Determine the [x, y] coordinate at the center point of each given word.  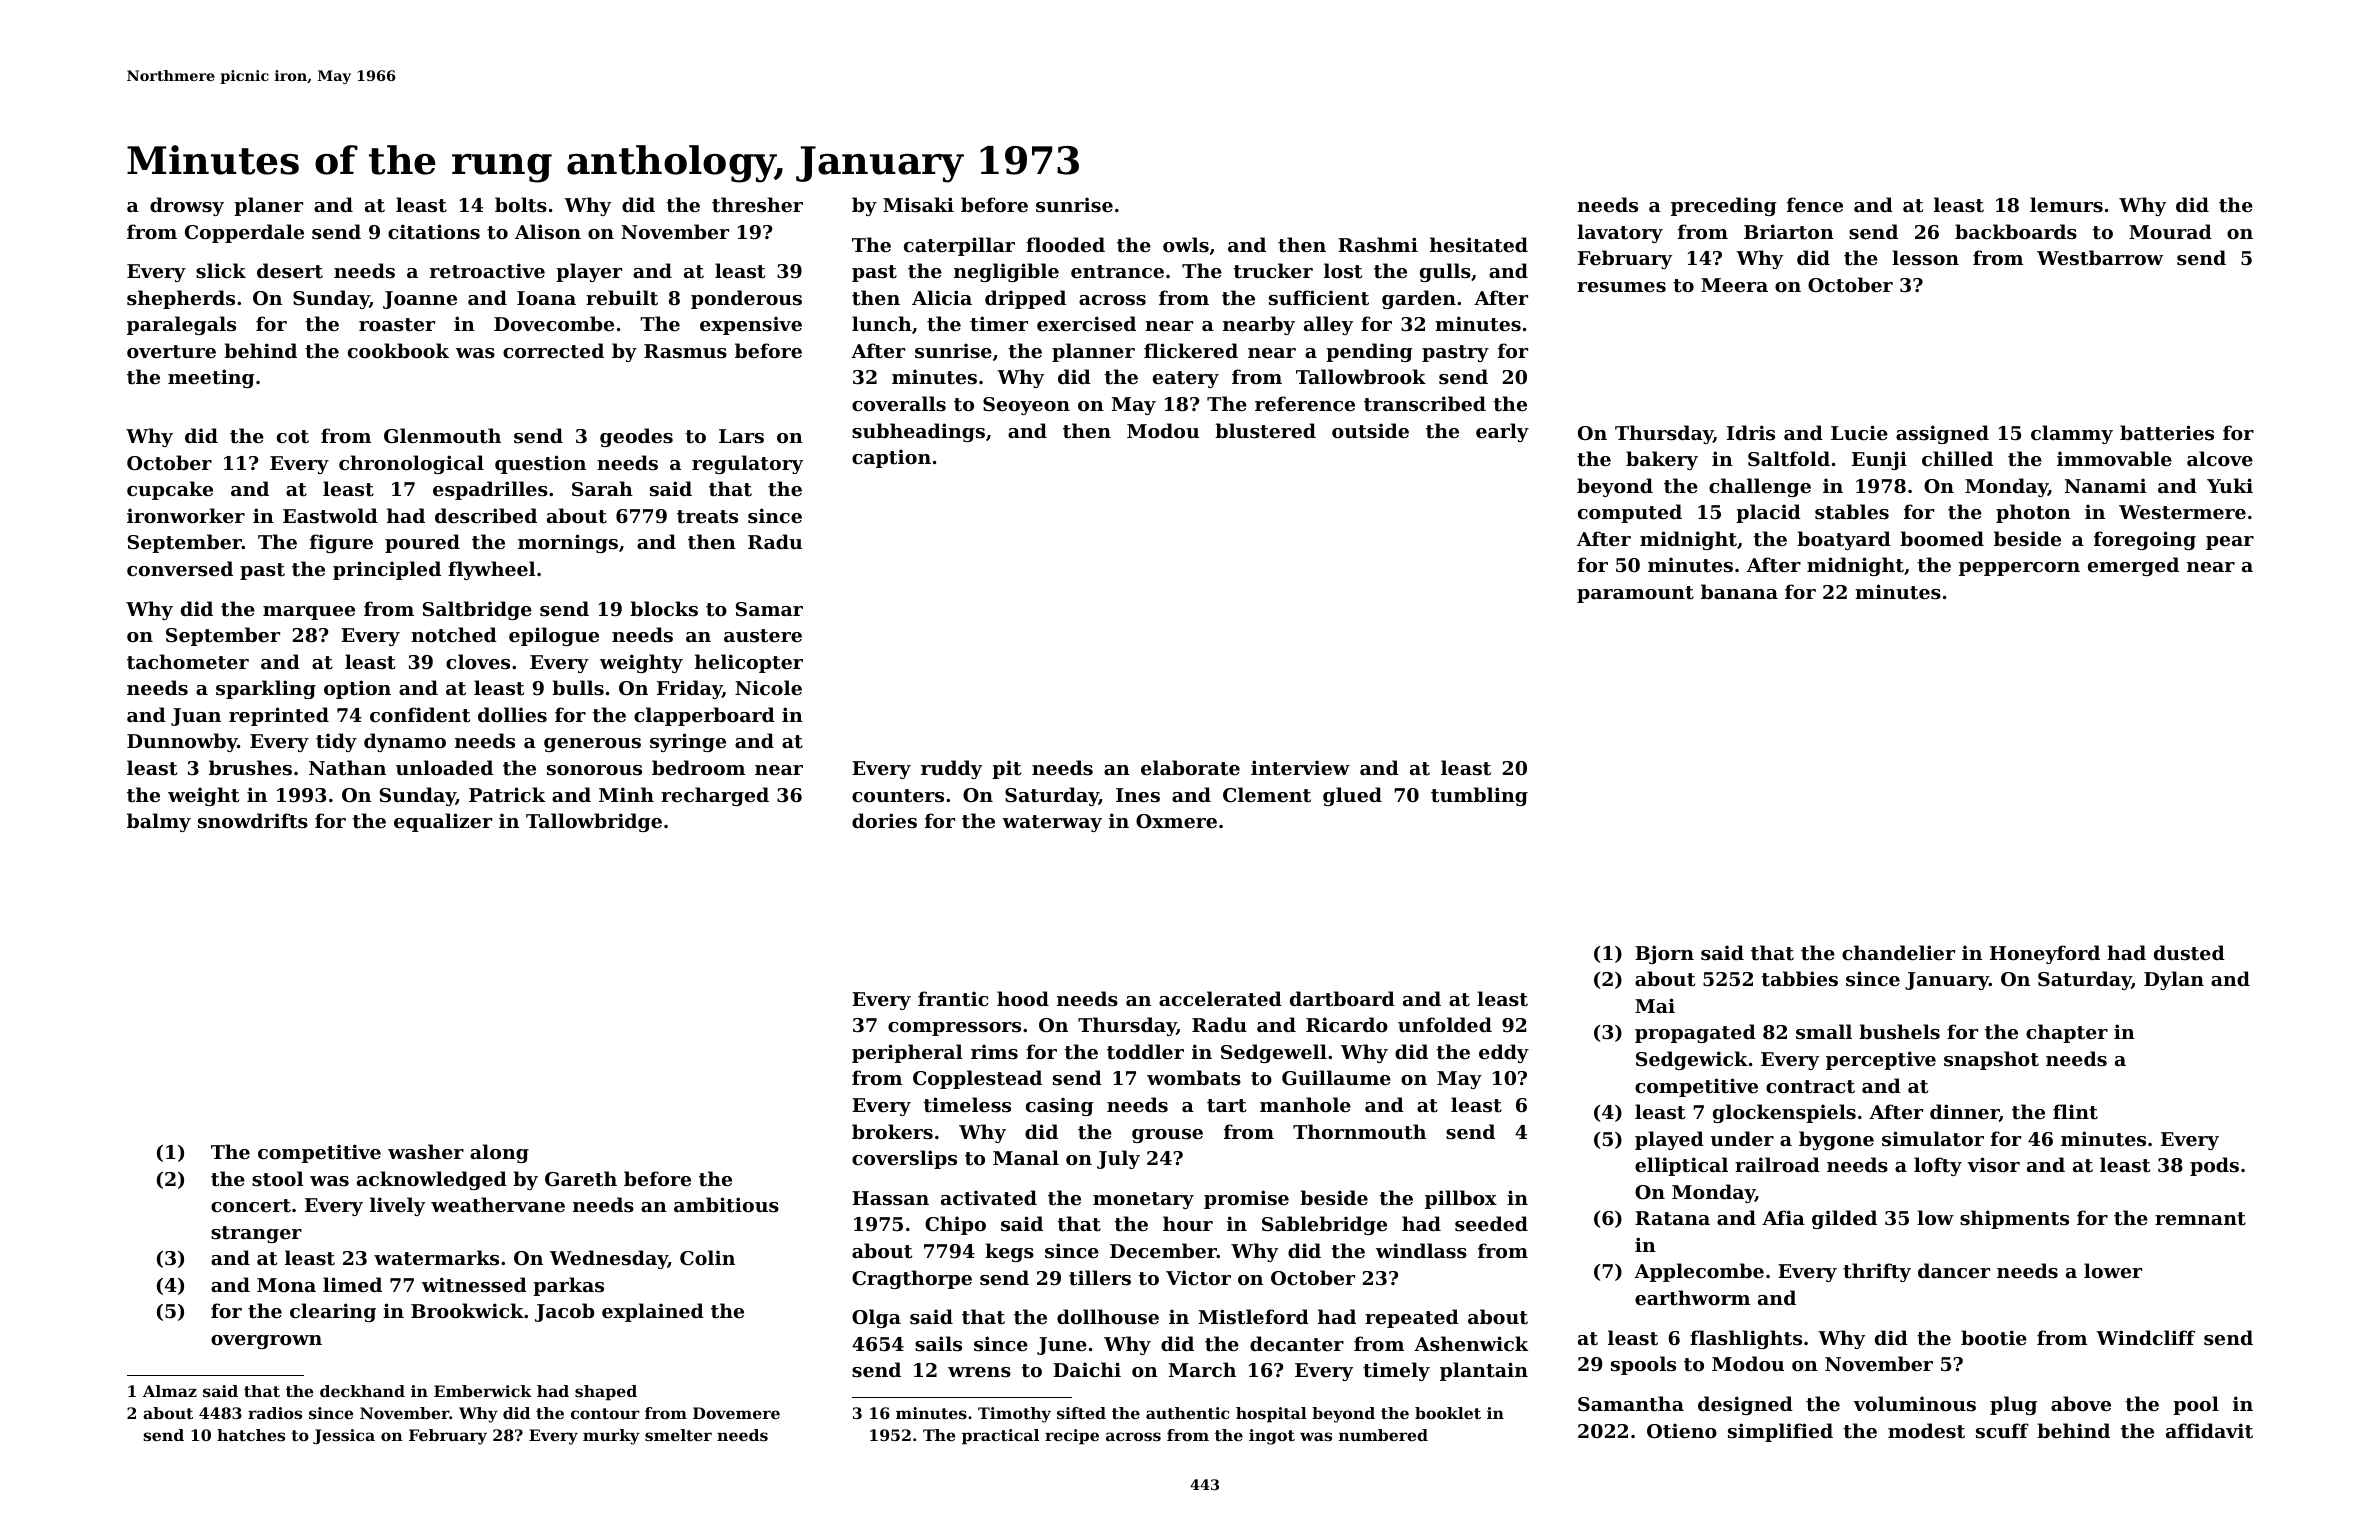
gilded [1844, 1219]
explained [653, 1312]
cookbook [398, 350]
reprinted [279, 716]
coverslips [904, 1159]
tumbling [1479, 796]
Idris [1751, 433]
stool [277, 1179]
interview [1300, 767]
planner [1093, 352]
